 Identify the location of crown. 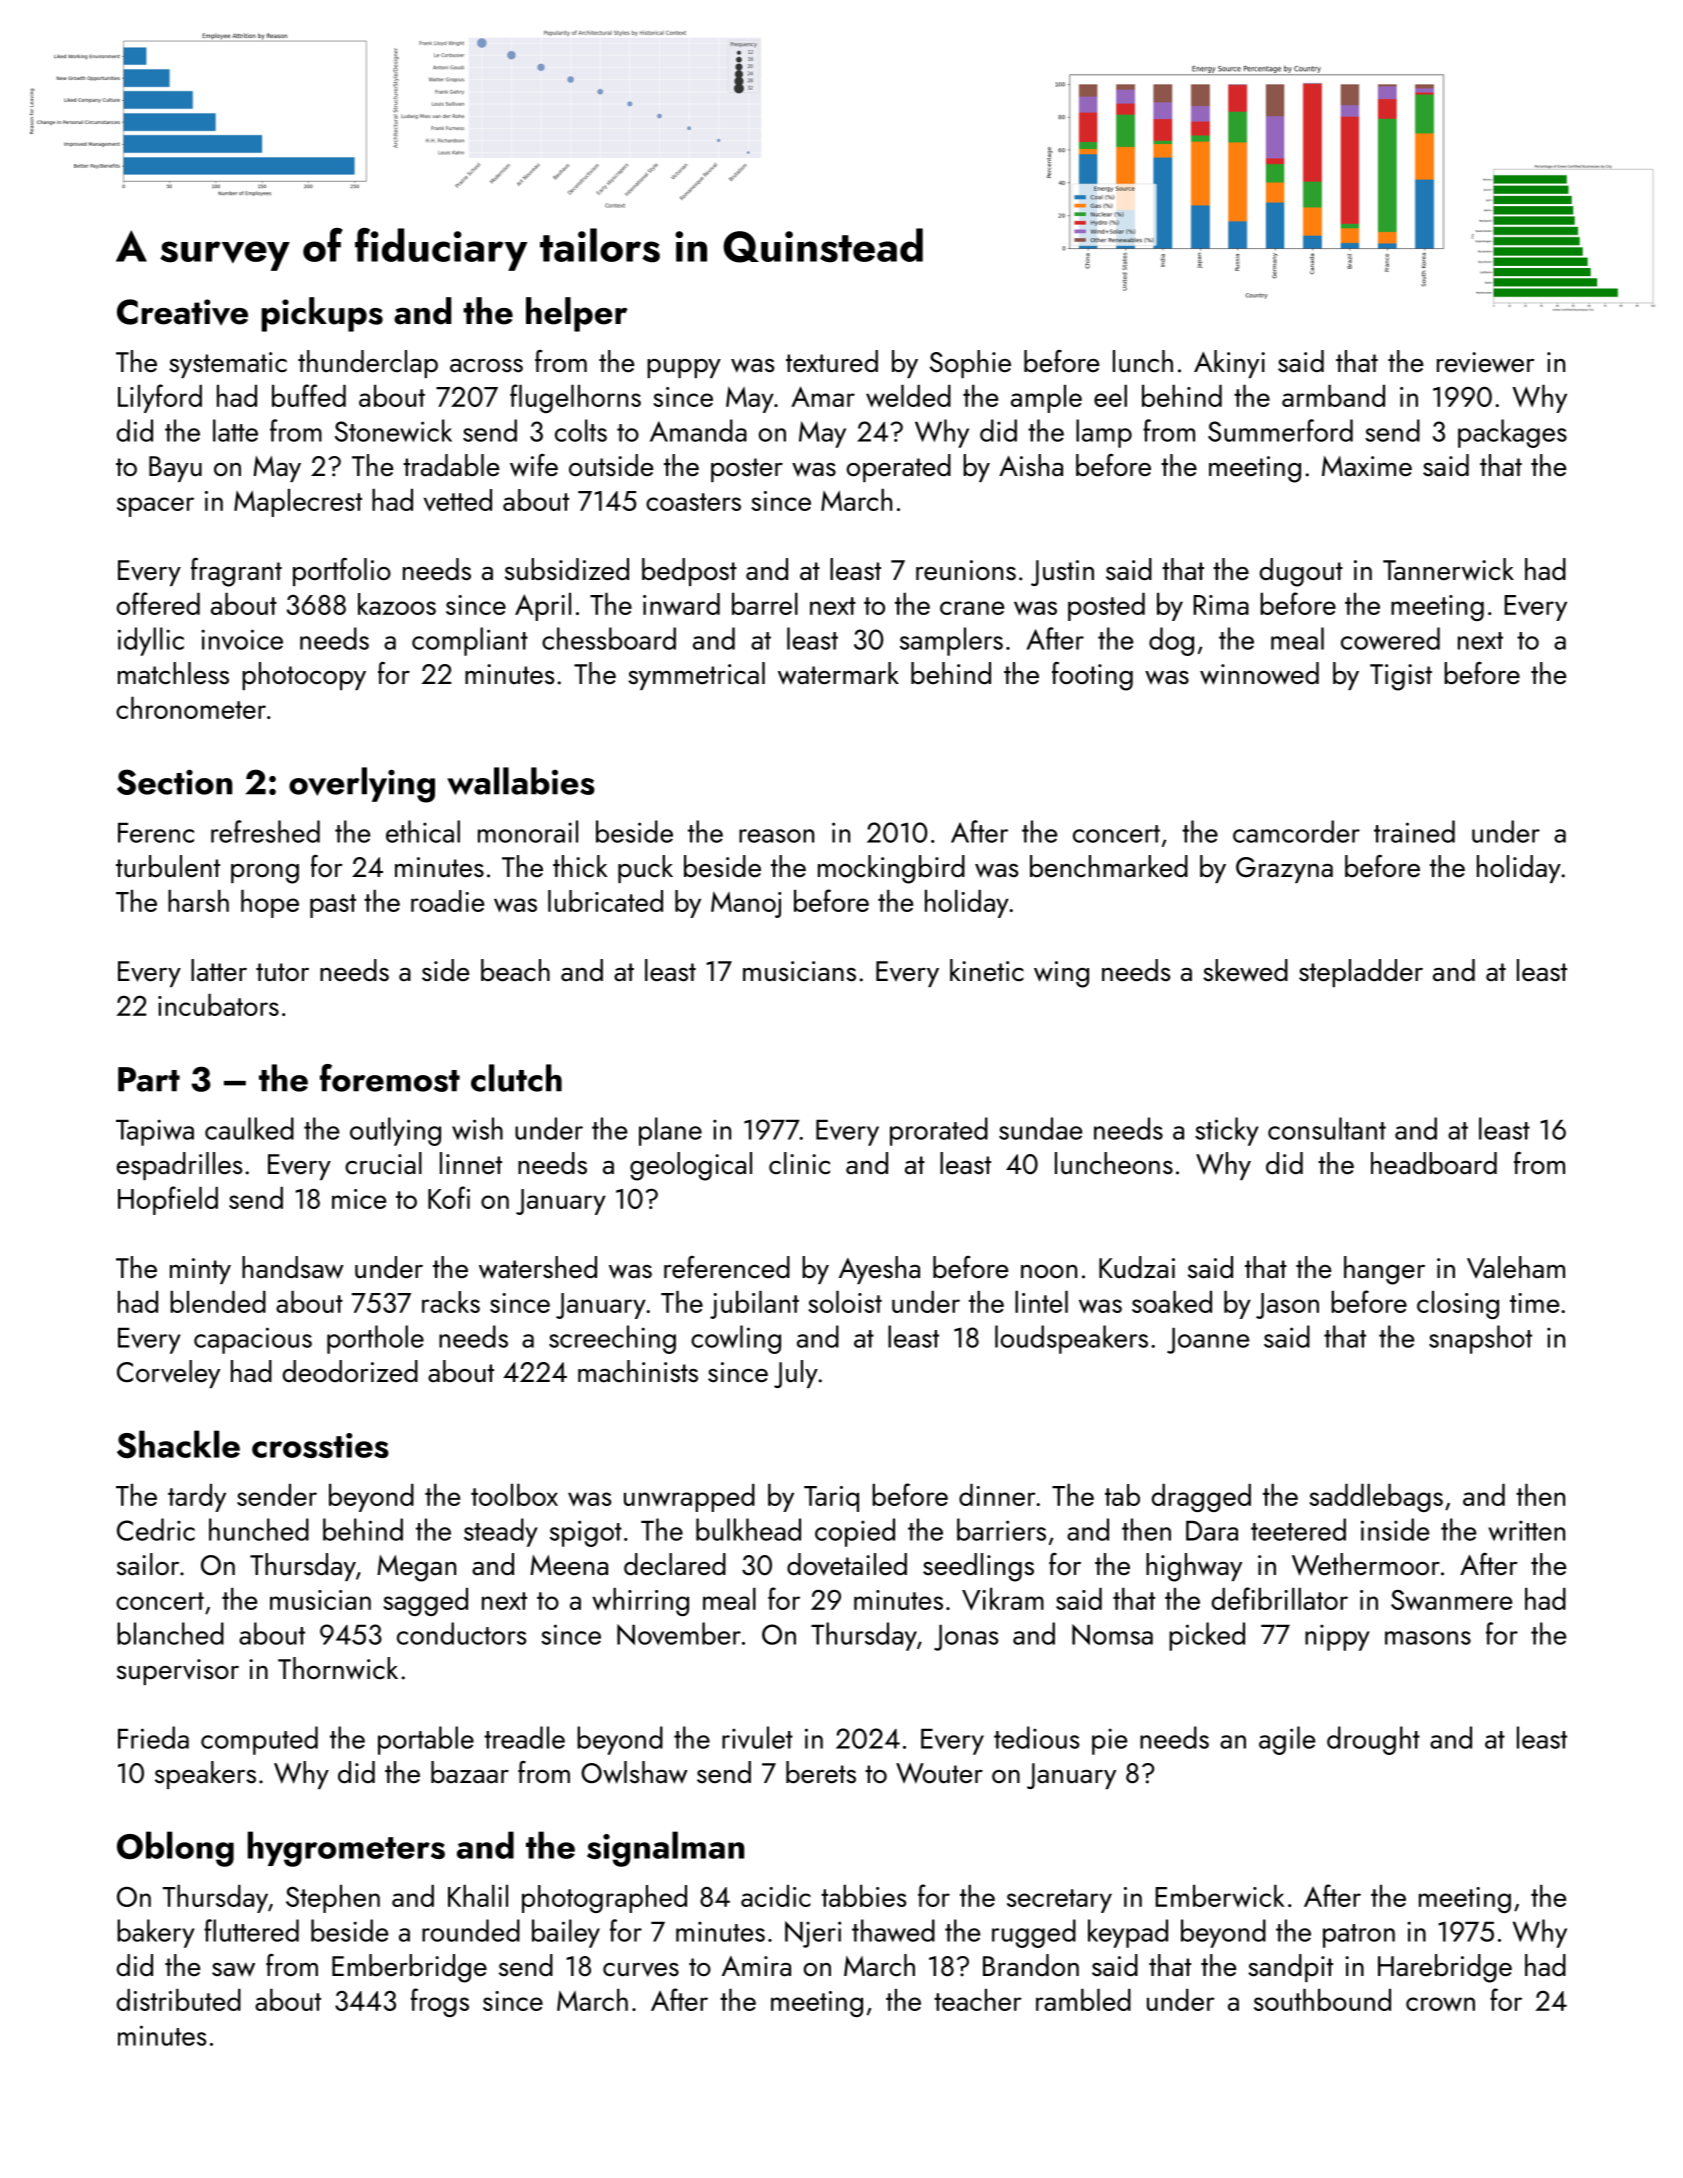
(1440, 2004).
